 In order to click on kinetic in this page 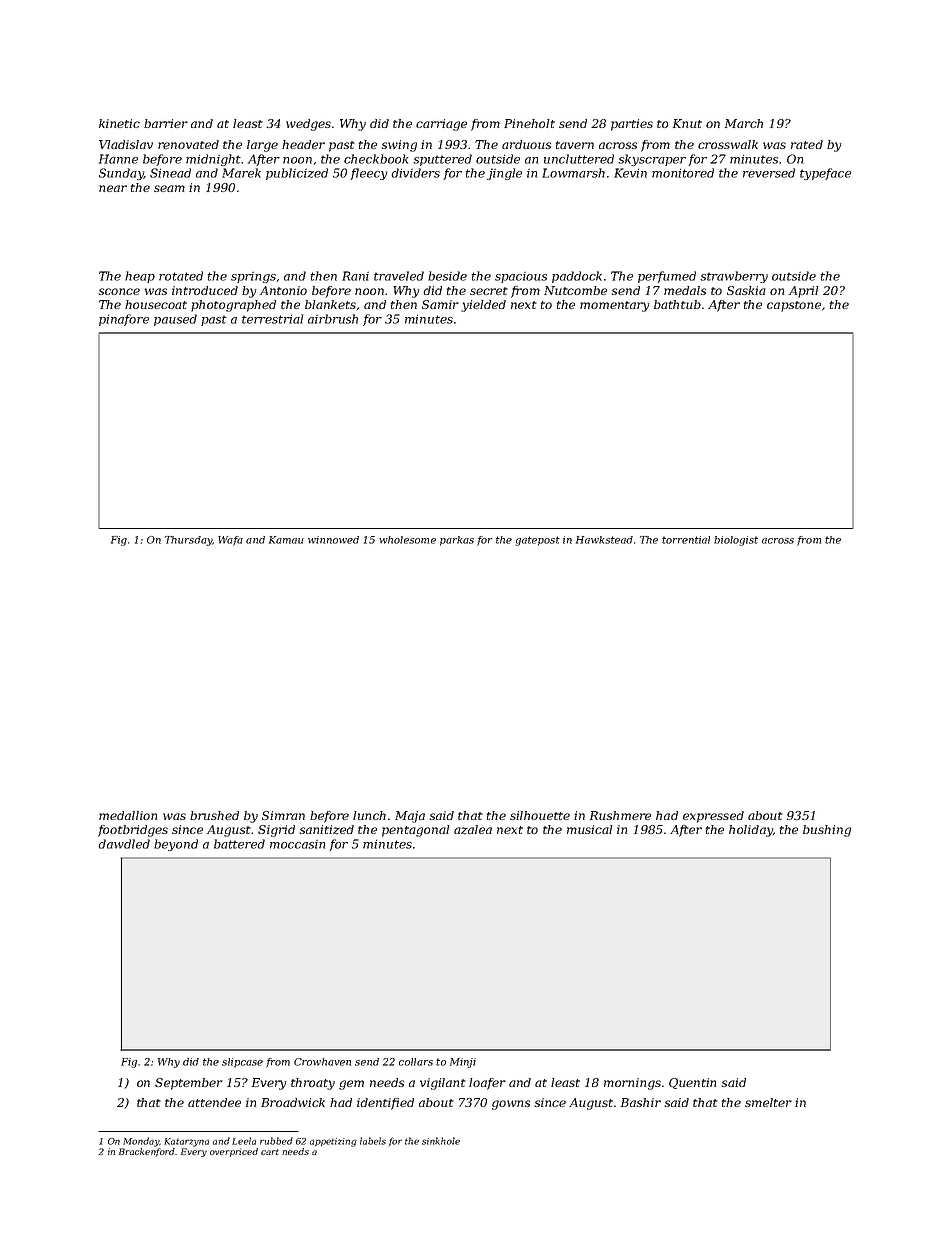, I will do `click(119, 123)`.
